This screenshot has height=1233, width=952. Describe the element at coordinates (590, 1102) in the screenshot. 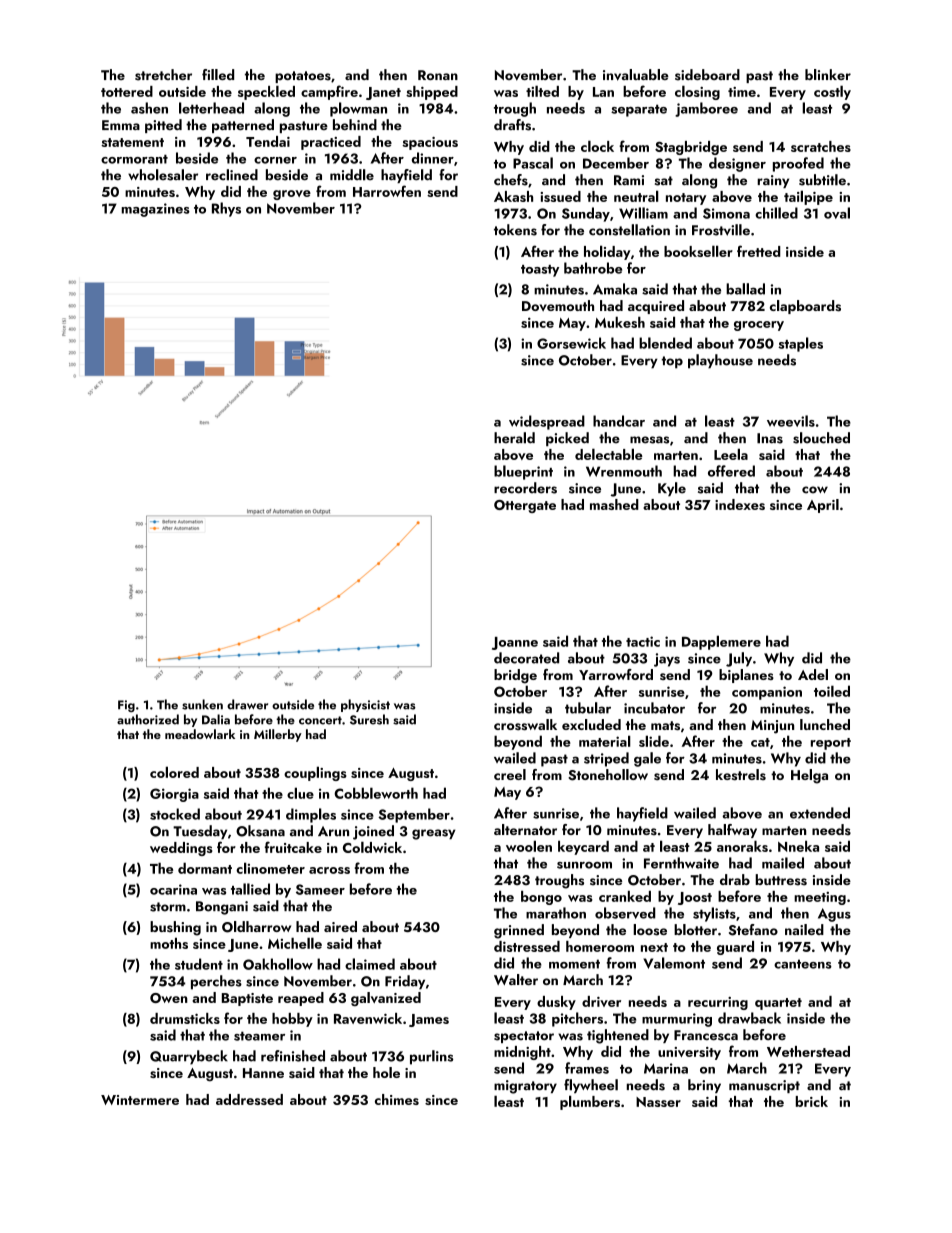

I see `plumbers` at that location.
